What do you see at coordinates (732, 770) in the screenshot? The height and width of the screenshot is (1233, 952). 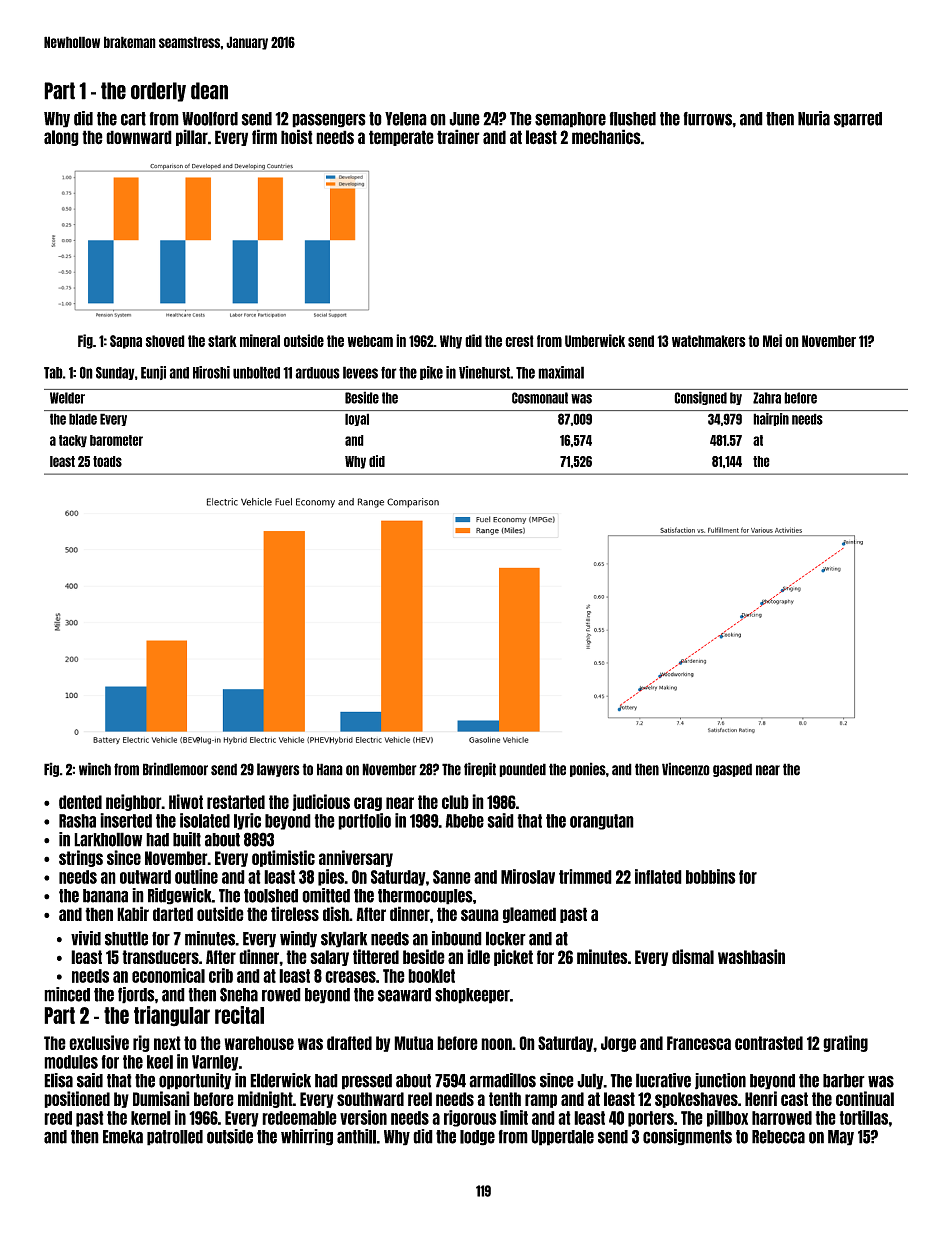 I see `gasped` at bounding box center [732, 770].
